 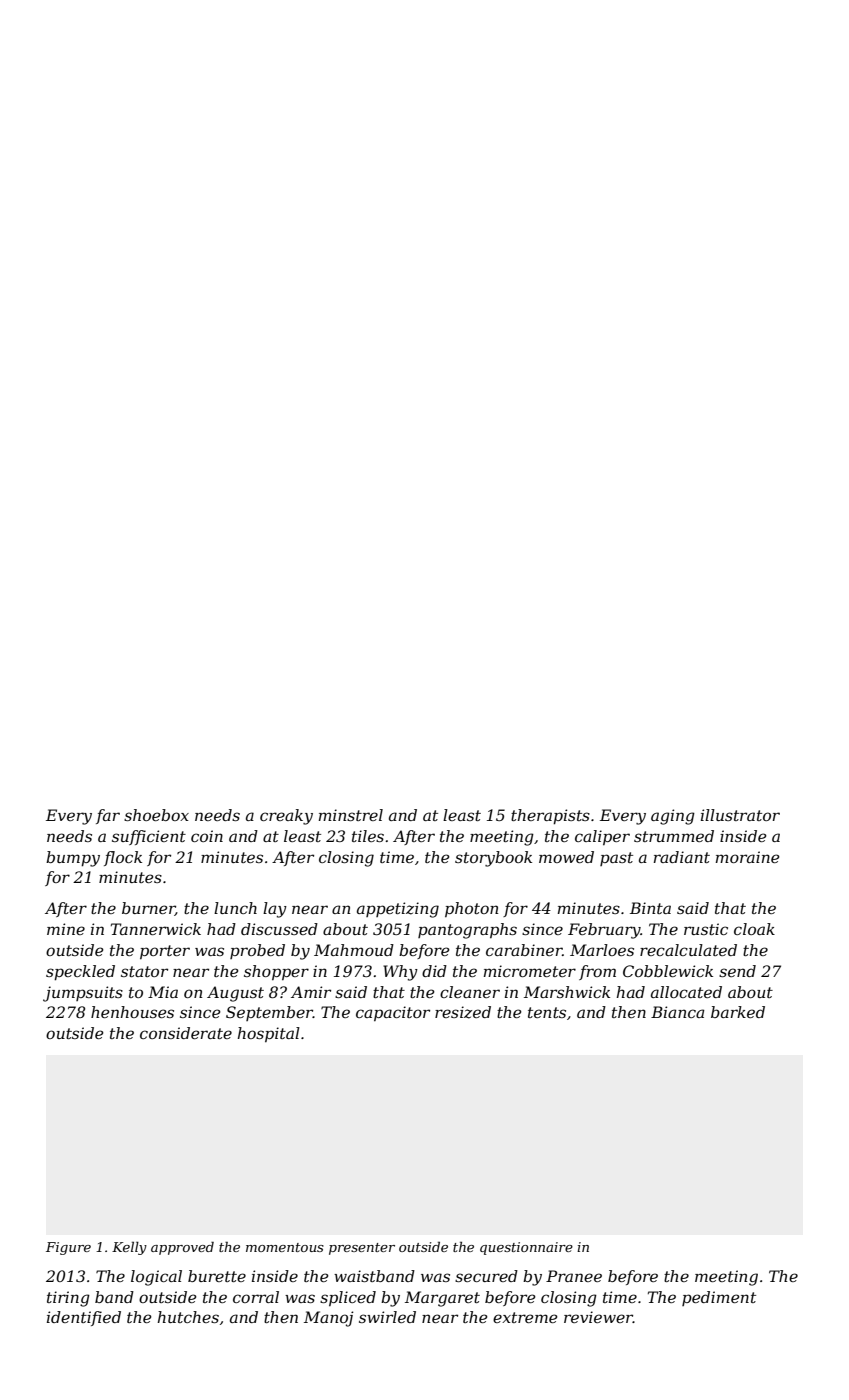 I want to click on aging, so click(x=673, y=817).
